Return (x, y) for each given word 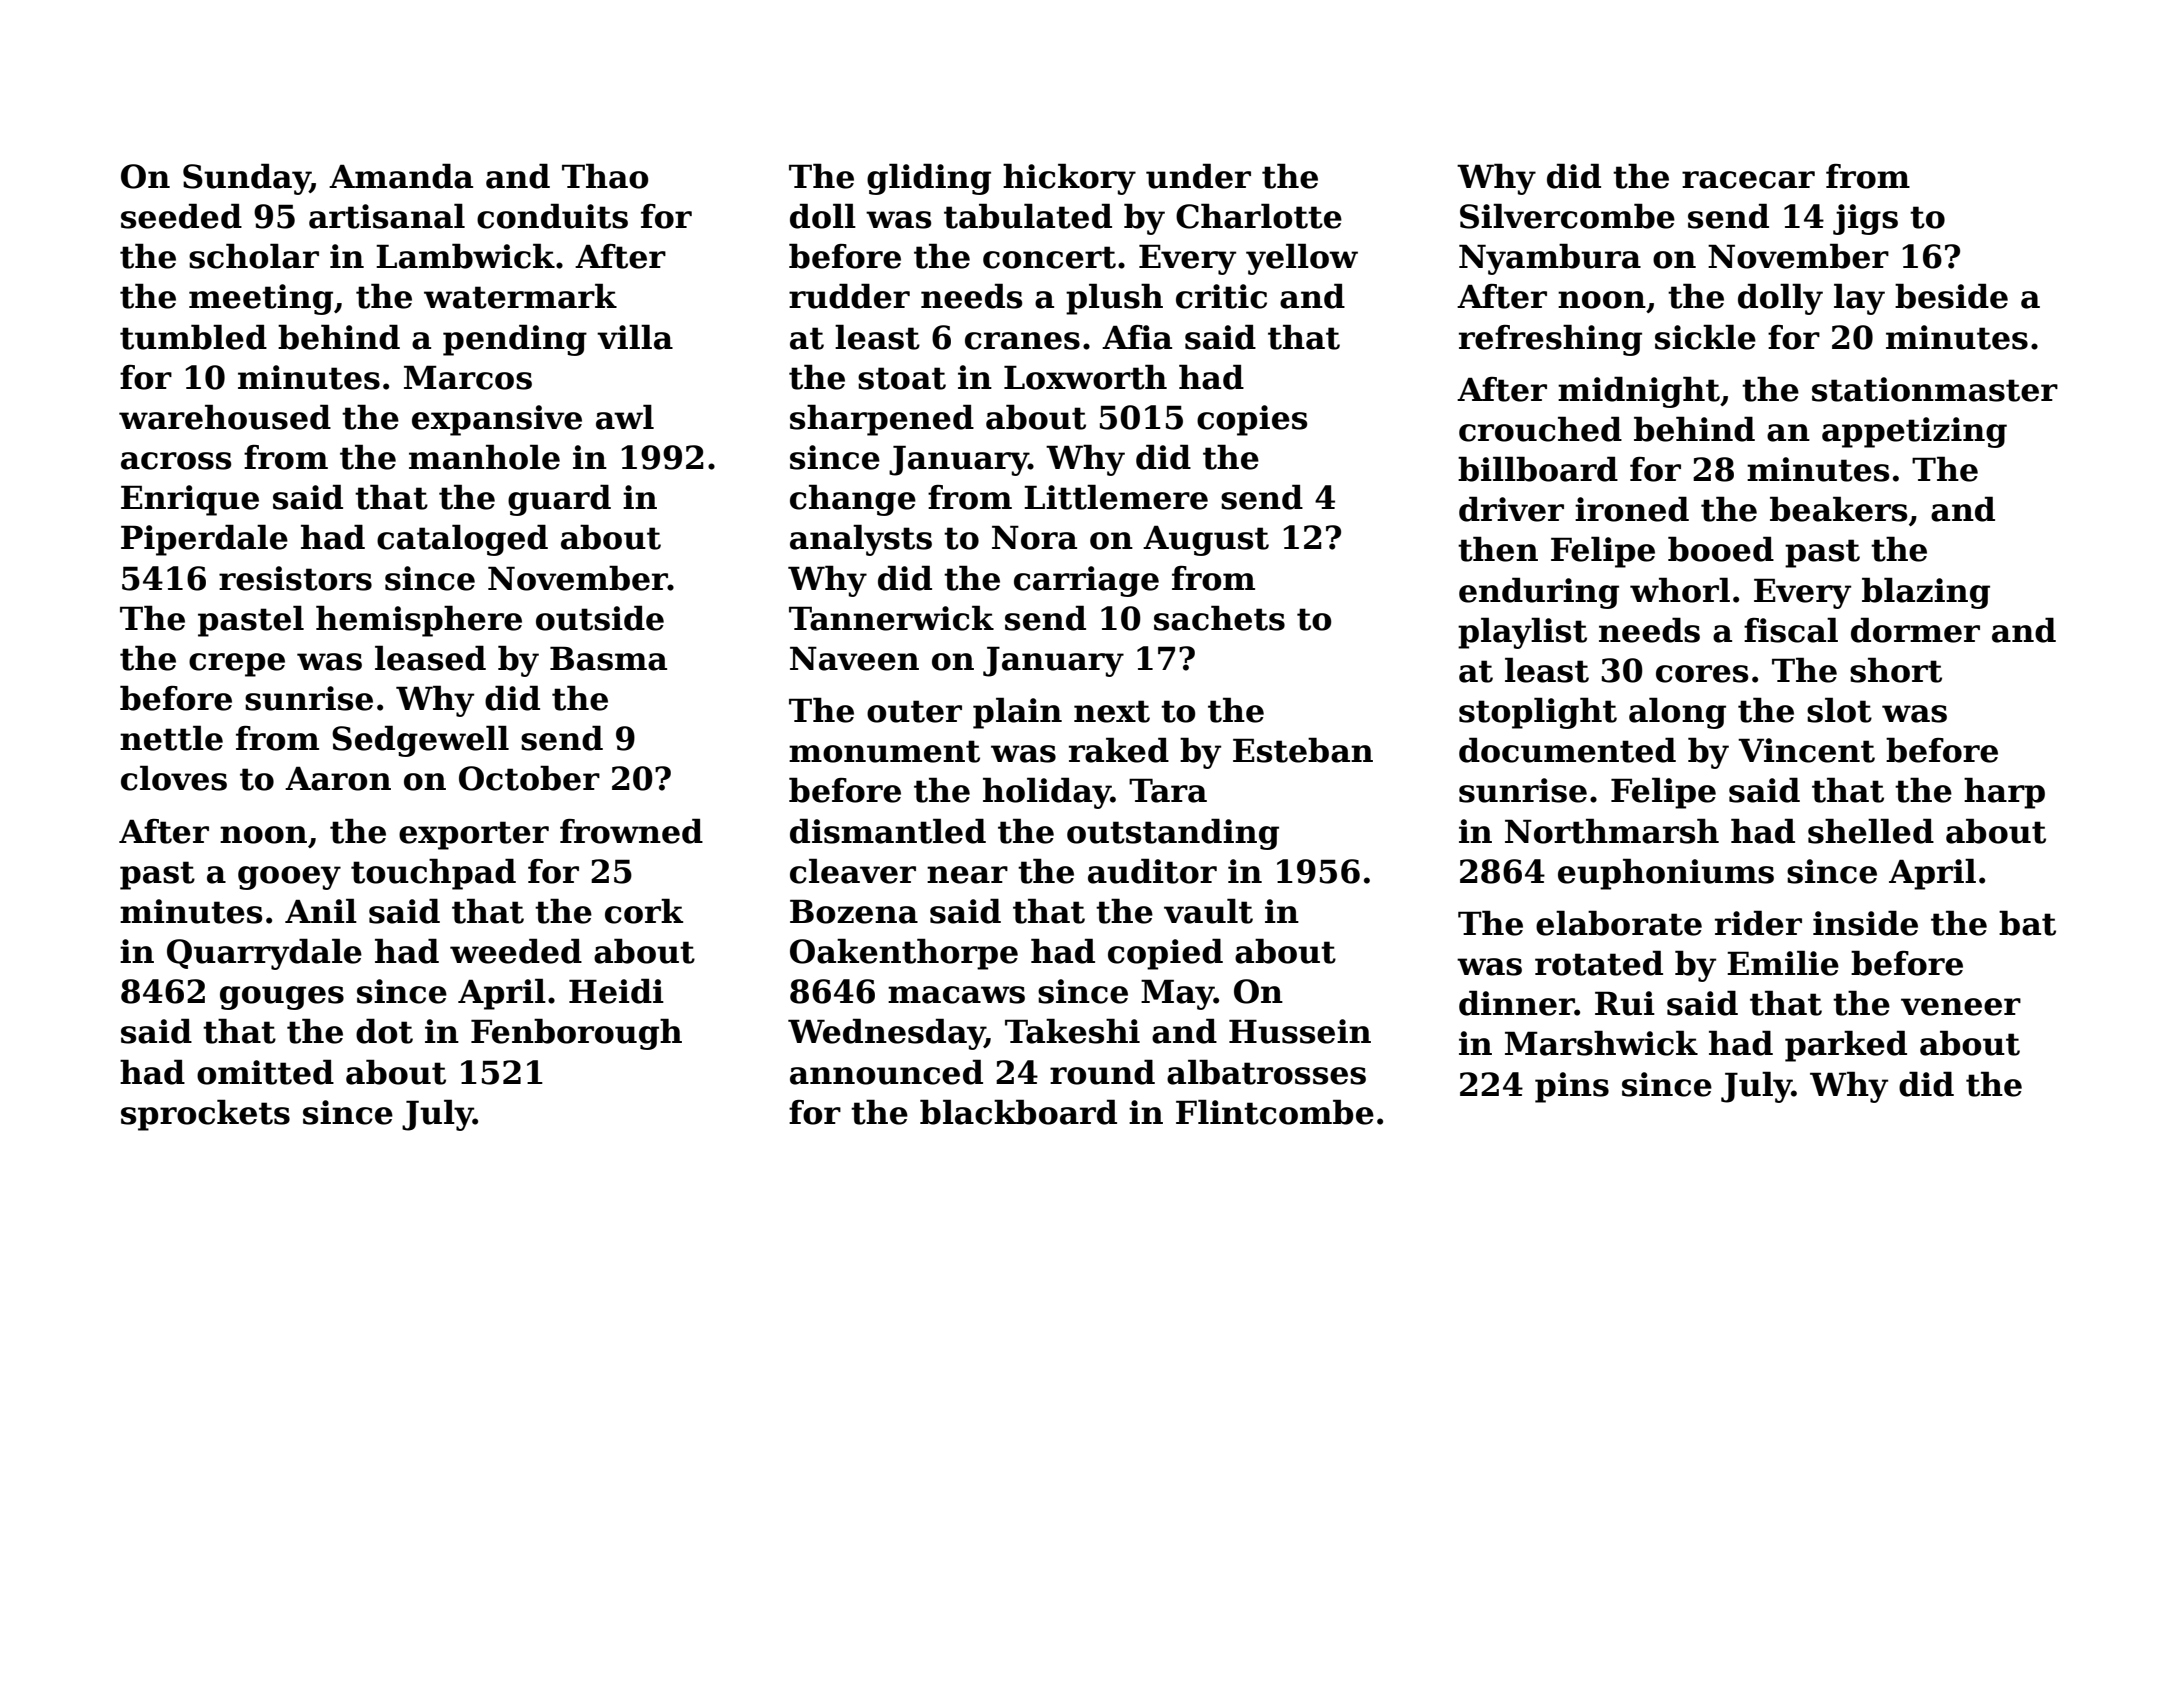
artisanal (387, 216)
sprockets (205, 1115)
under (1198, 176)
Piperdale (204, 540)
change (853, 500)
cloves (174, 778)
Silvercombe (1567, 216)
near (967, 875)
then (1498, 549)
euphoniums (1666, 874)
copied (1165, 954)
